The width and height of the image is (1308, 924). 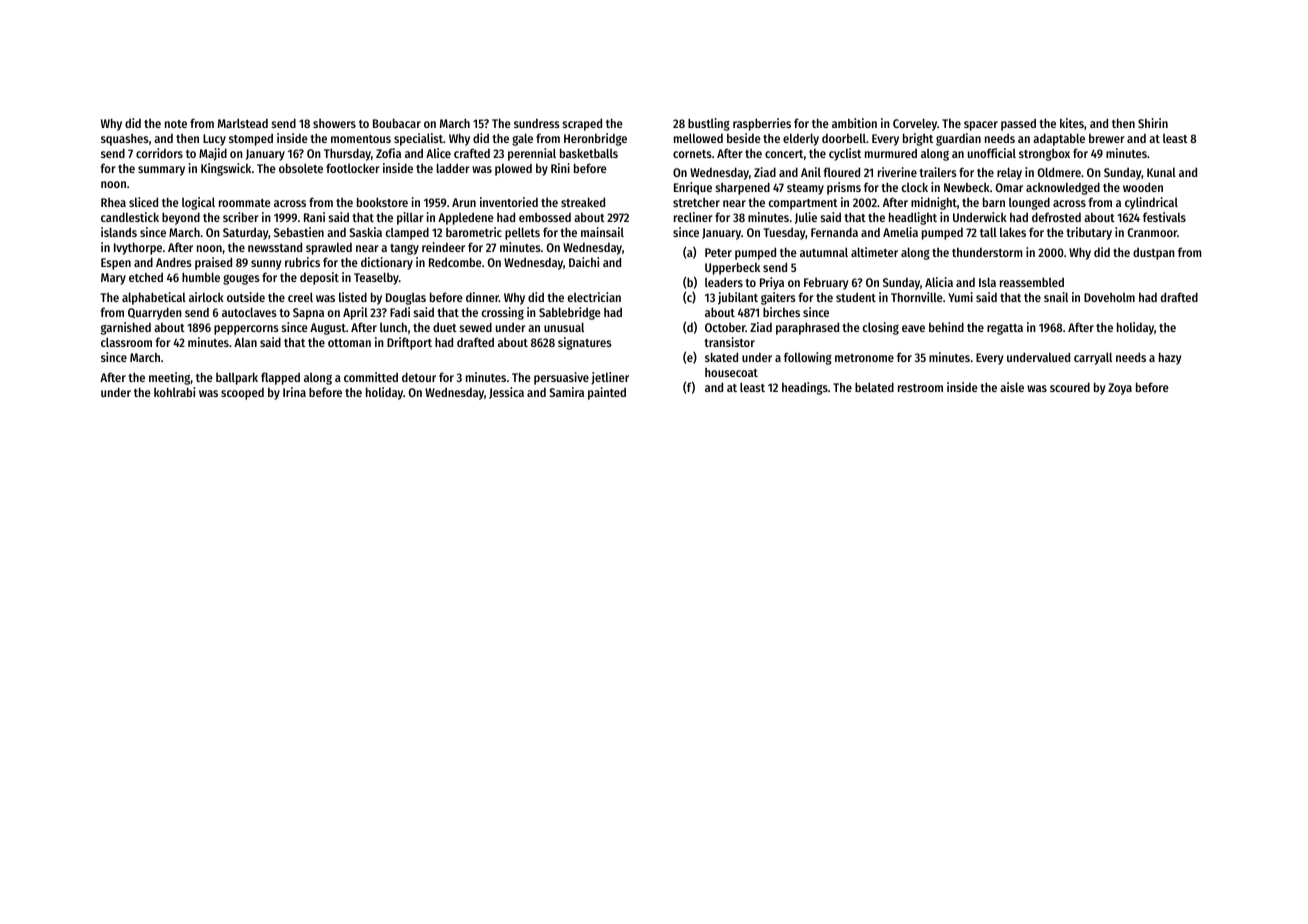 What do you see at coordinates (155, 313) in the image?
I see `Quarryden` at bounding box center [155, 313].
